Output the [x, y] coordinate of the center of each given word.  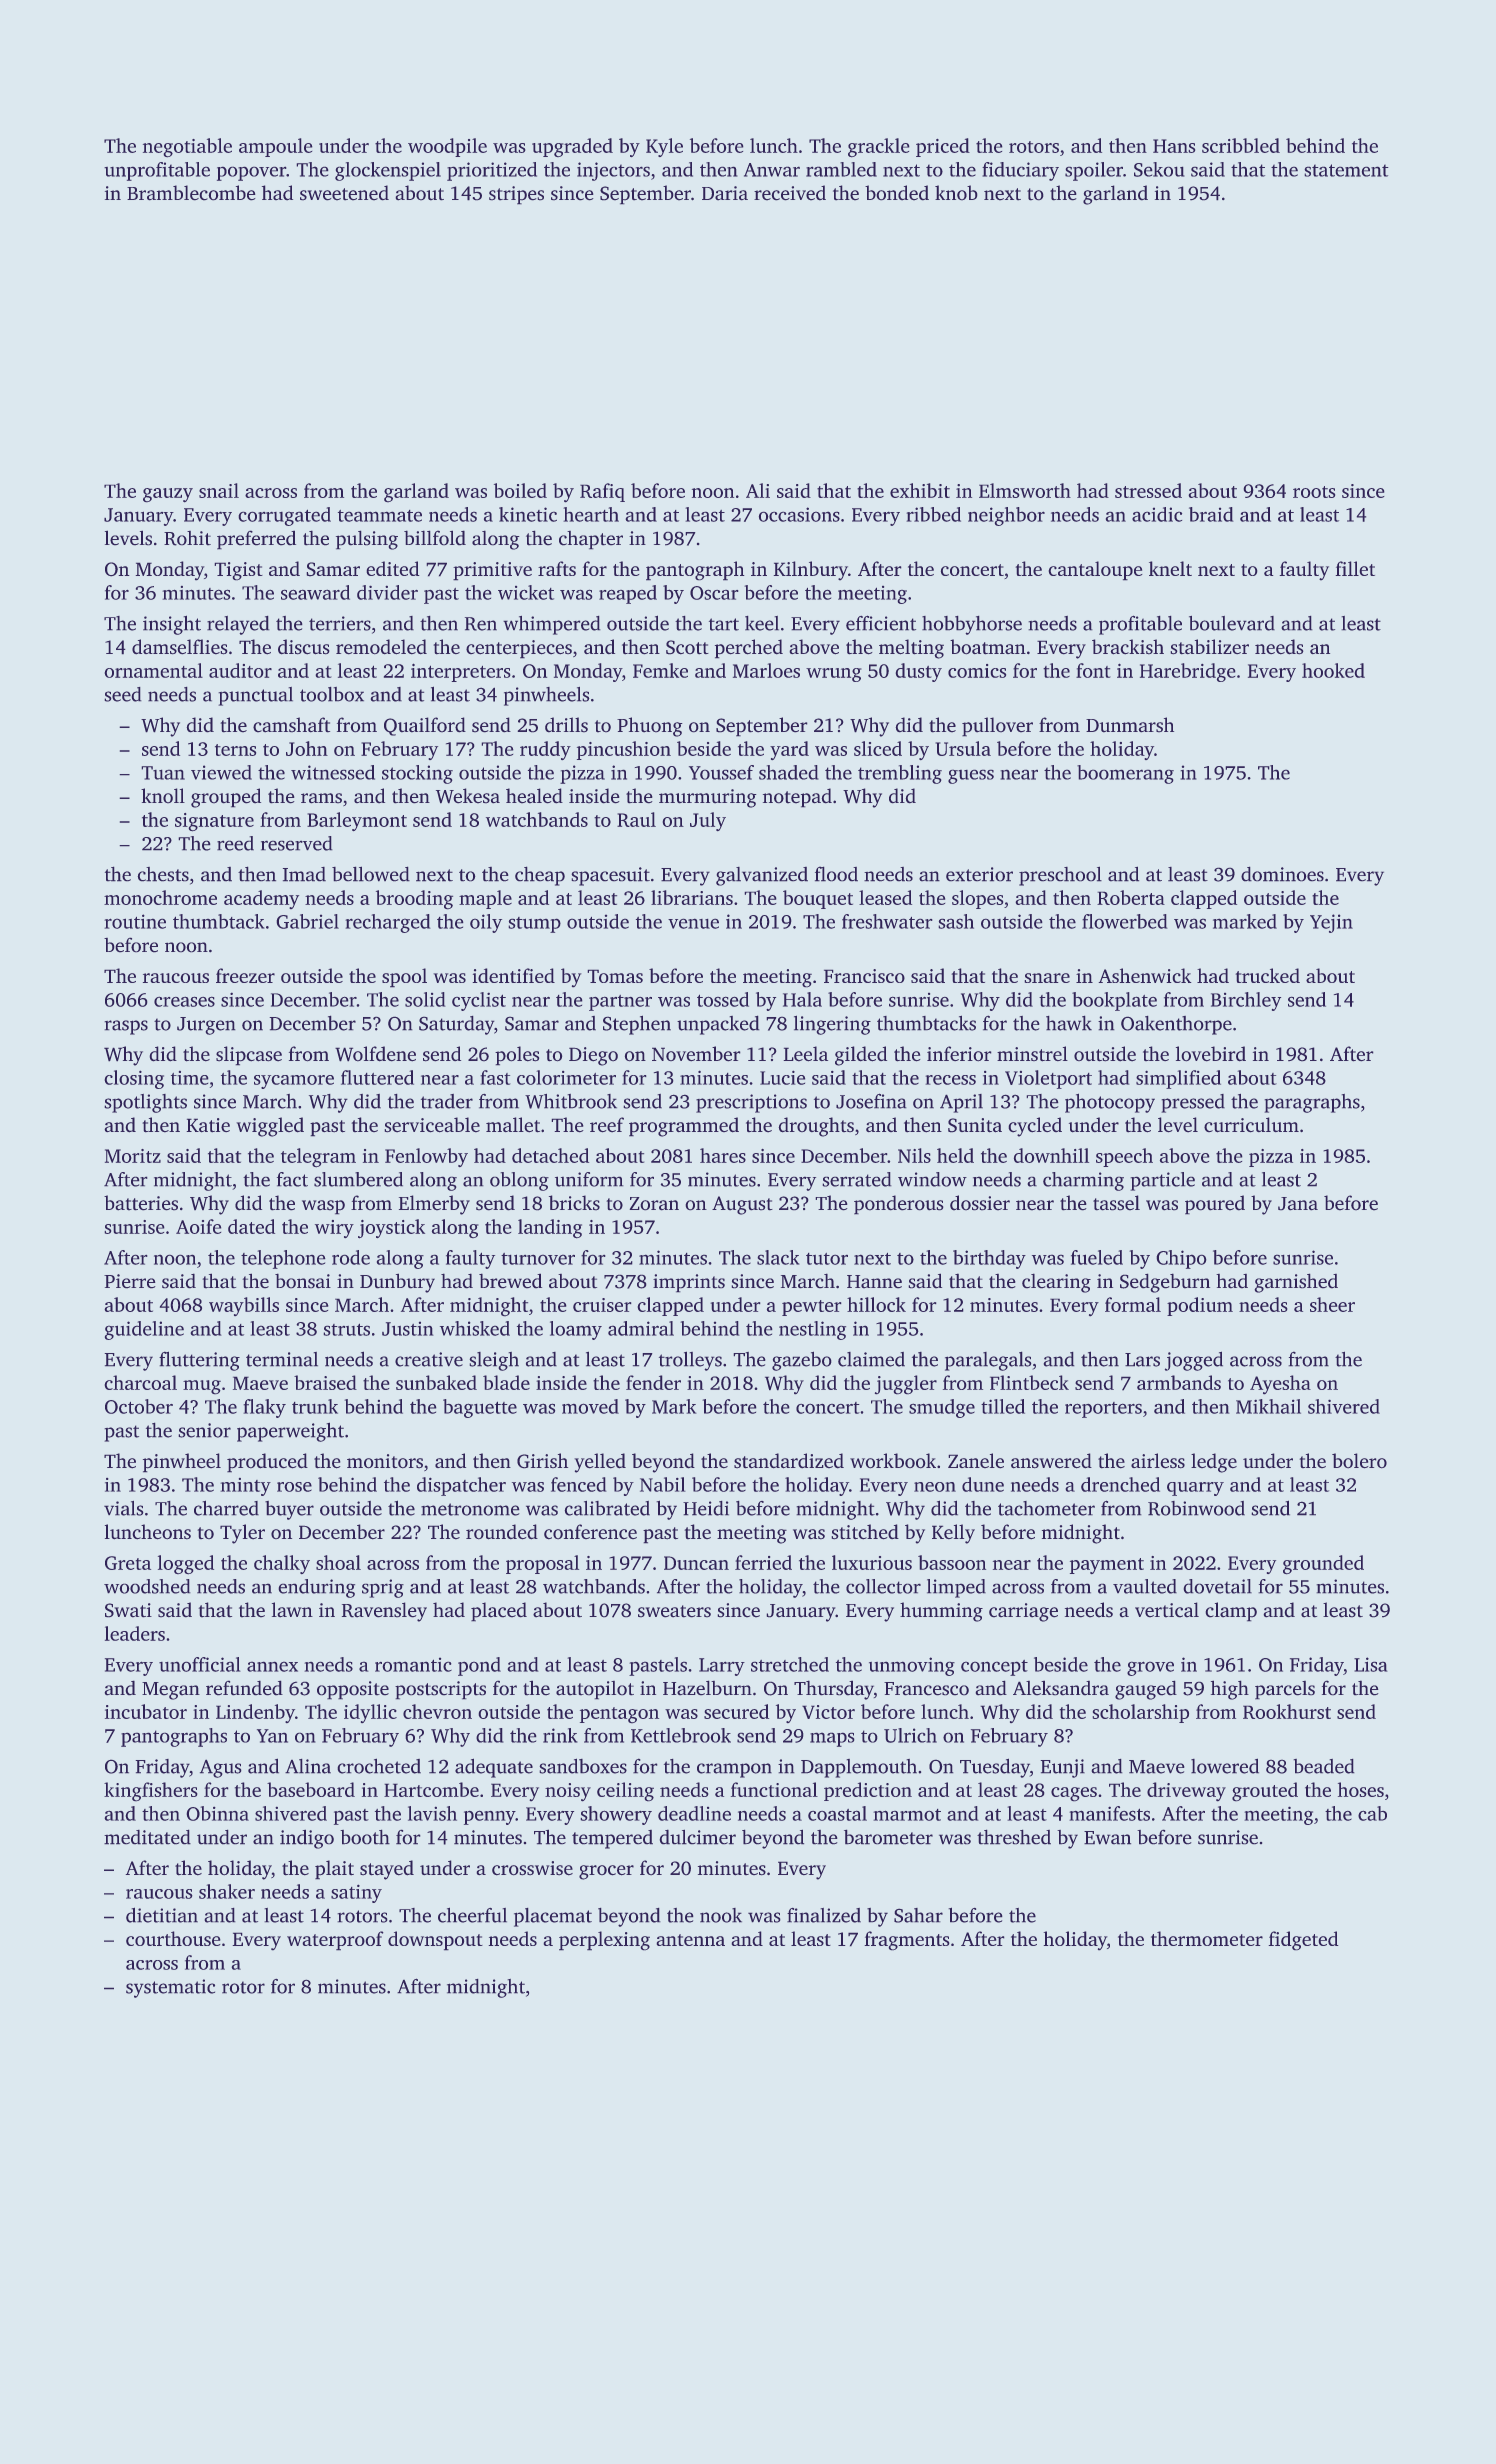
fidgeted [1303, 1941]
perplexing [604, 1941]
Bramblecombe [191, 193]
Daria [725, 193]
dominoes [1282, 874]
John [307, 748]
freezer [245, 975]
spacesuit [610, 876]
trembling [900, 774]
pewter [812, 1308]
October [139, 1406]
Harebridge [1188, 672]
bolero [1359, 1461]
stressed [1148, 490]
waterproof [335, 1941]
